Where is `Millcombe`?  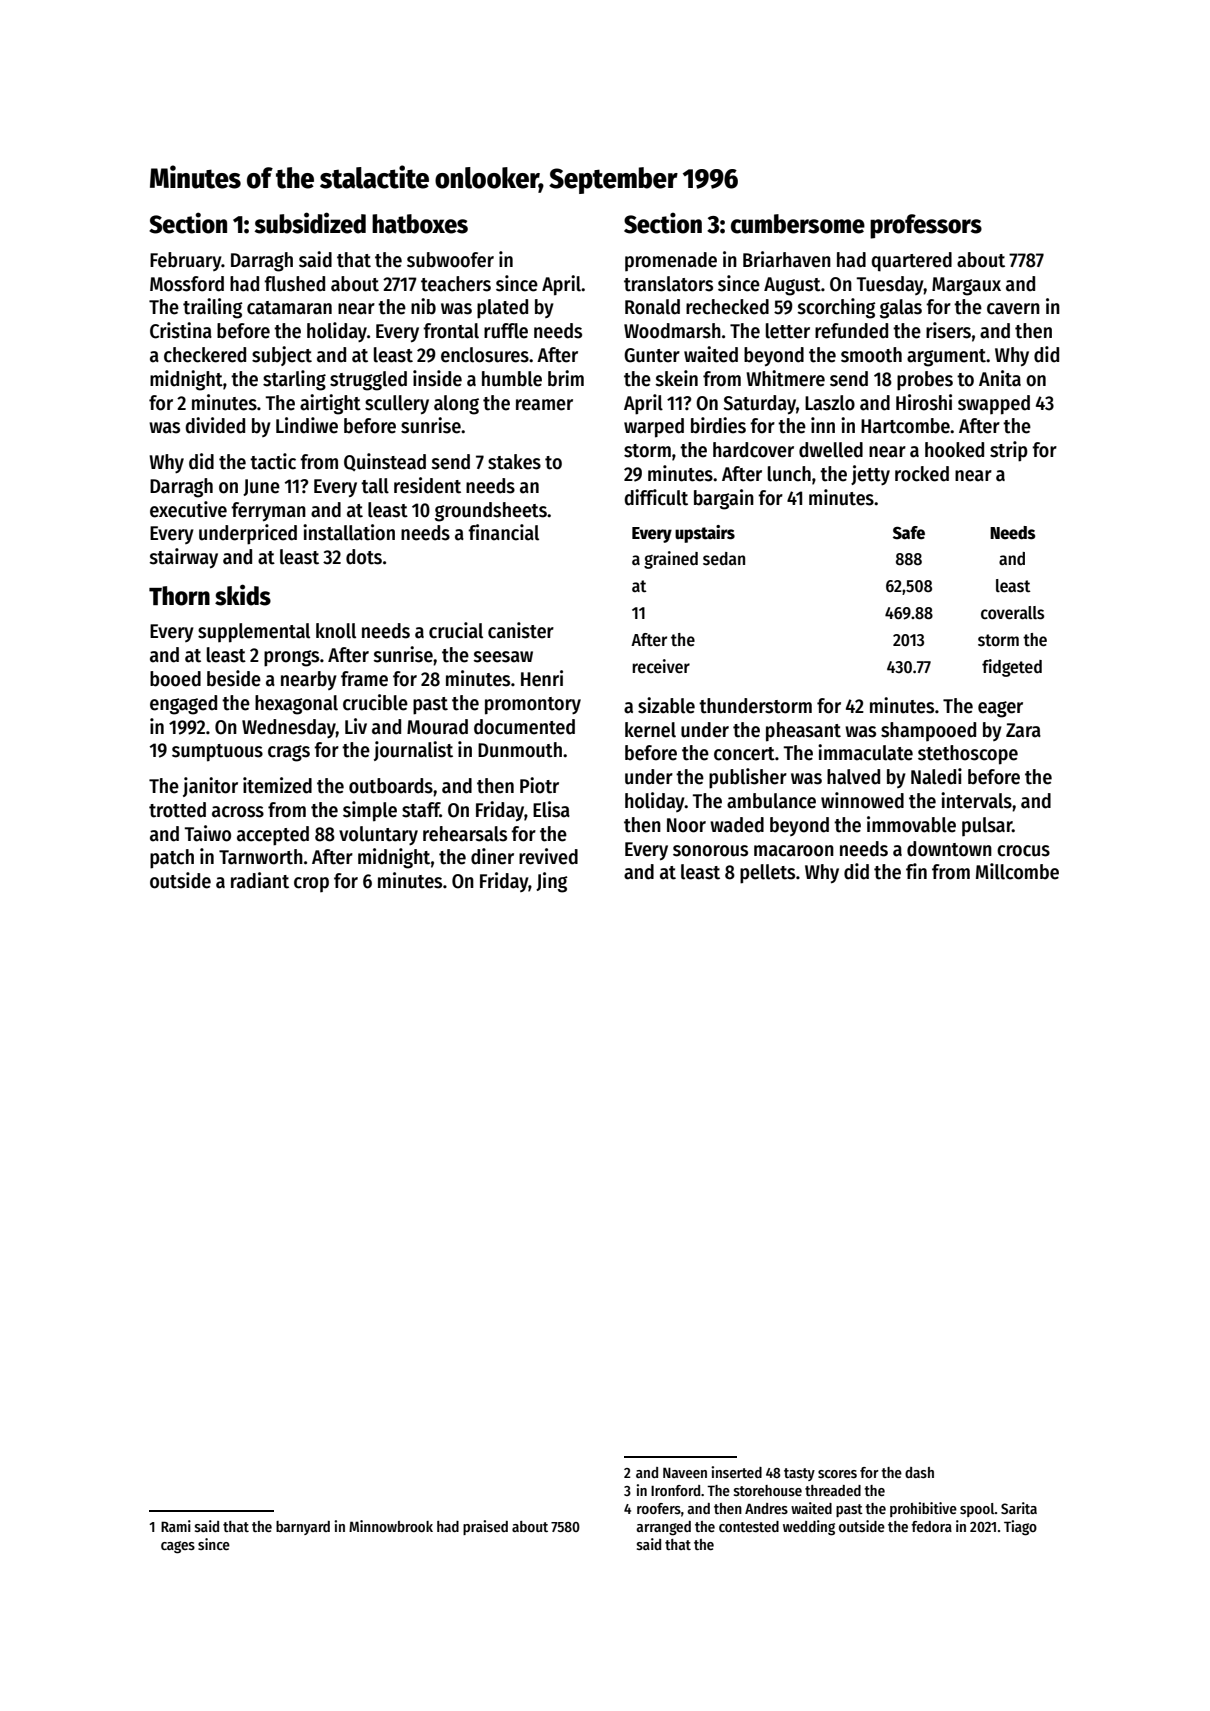 Millcombe is located at coordinates (1017, 871).
